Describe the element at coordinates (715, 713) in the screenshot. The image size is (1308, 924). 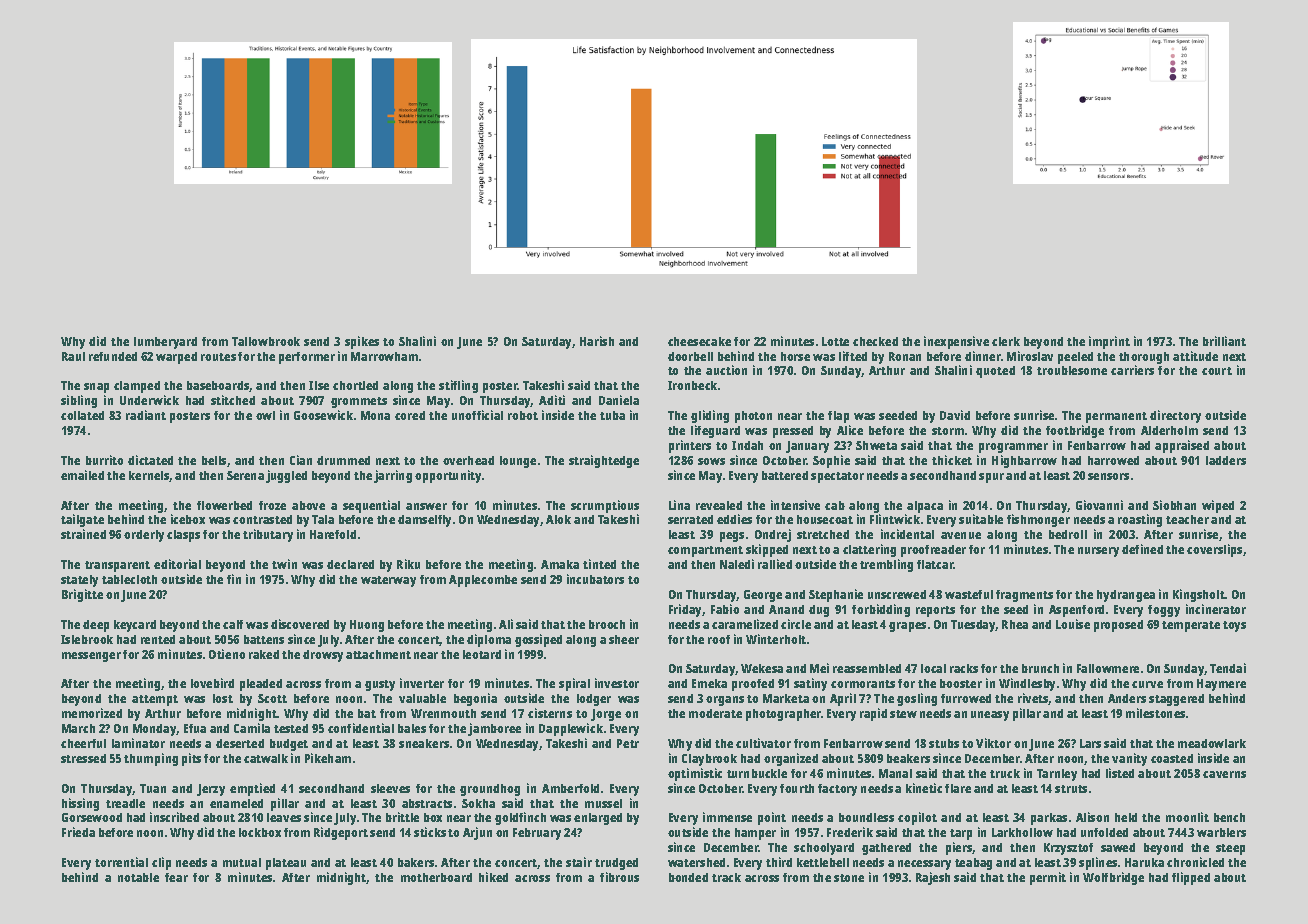
I see `moderate` at that location.
